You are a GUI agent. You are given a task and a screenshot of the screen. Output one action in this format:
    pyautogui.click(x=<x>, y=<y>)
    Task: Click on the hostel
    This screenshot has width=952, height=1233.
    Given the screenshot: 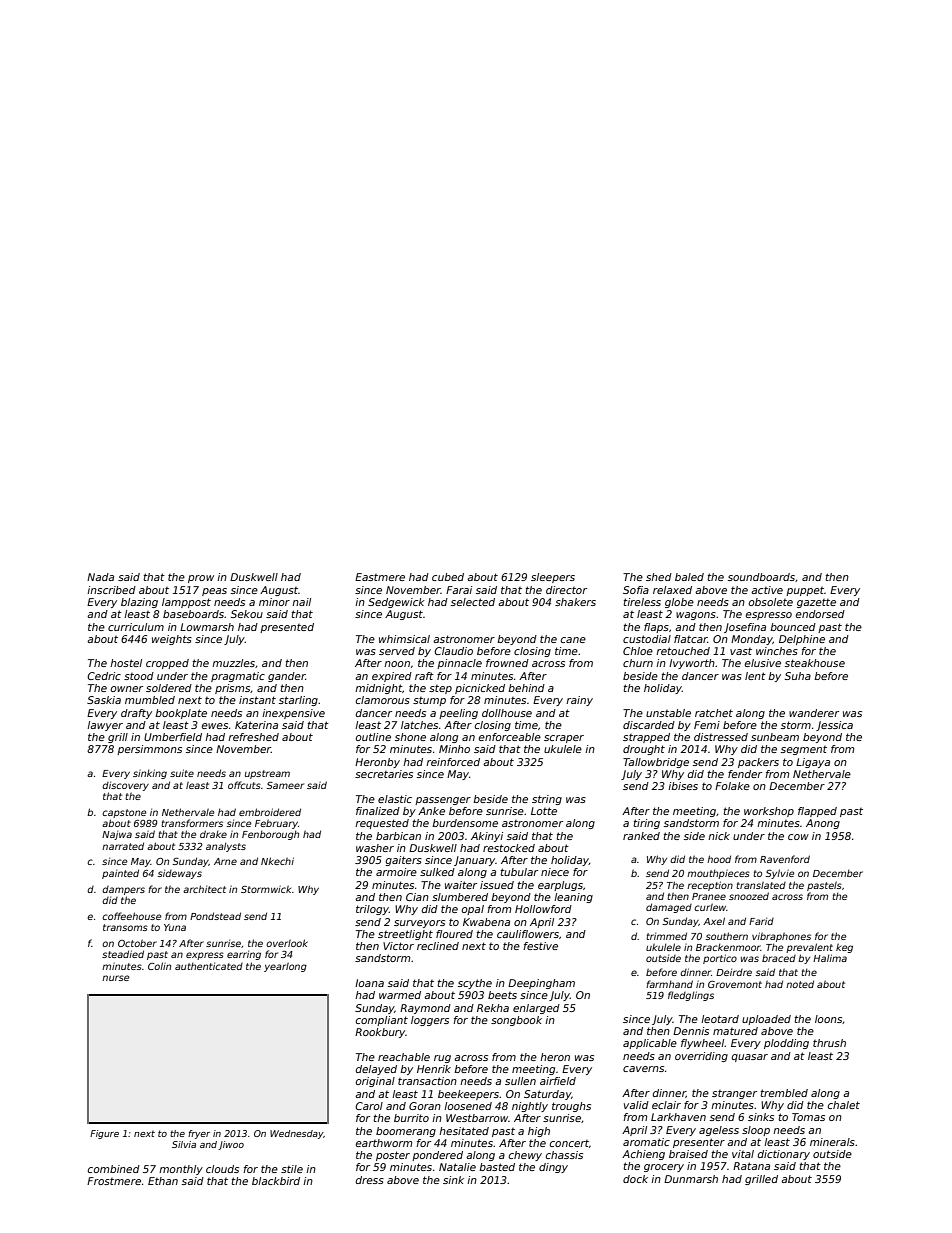 What is the action you would take?
    pyautogui.click(x=126, y=663)
